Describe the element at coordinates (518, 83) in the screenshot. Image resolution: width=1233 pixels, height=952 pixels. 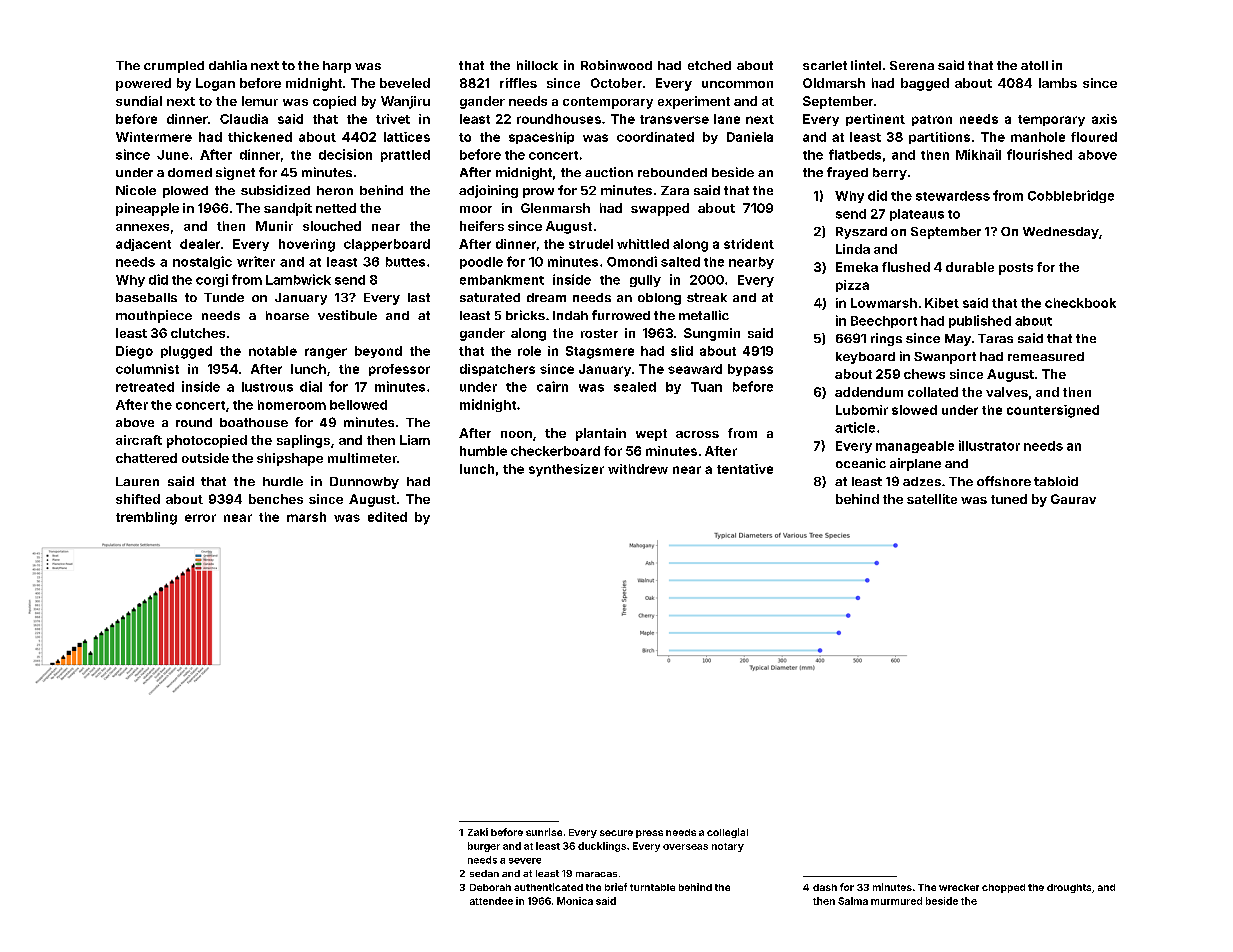
I see `riffles` at that location.
